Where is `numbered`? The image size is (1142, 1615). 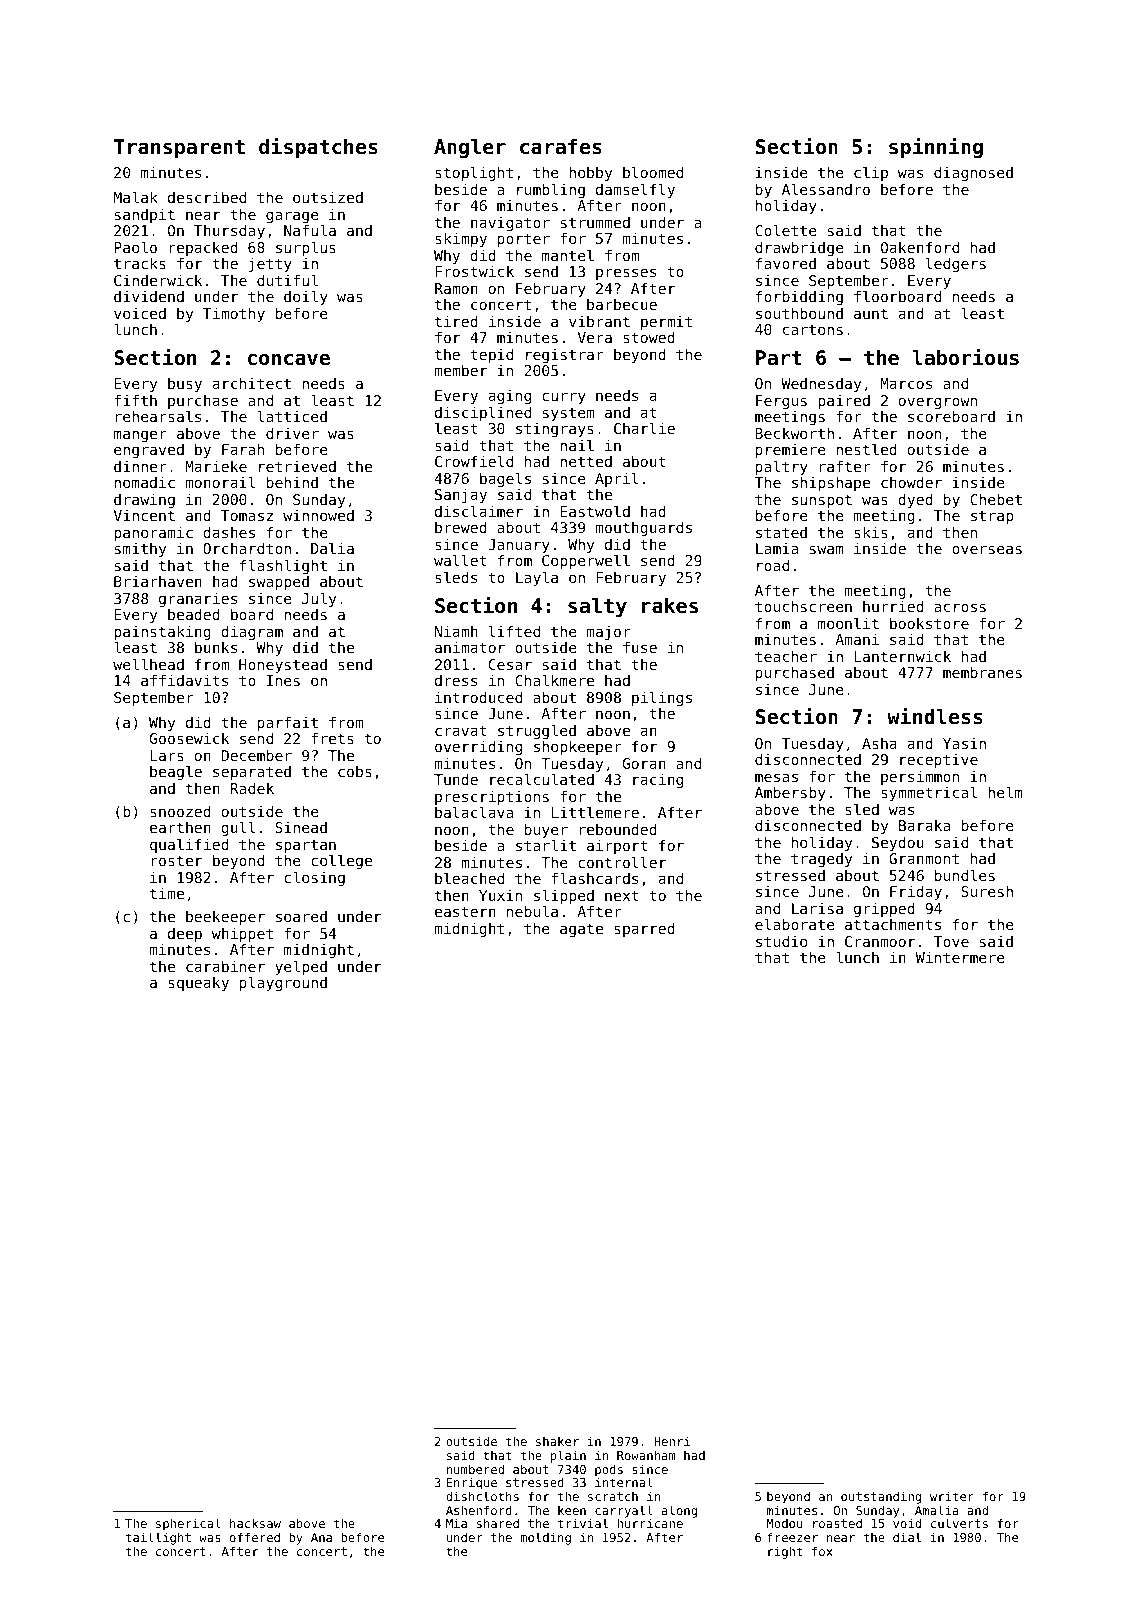 numbered is located at coordinates (475, 1469).
